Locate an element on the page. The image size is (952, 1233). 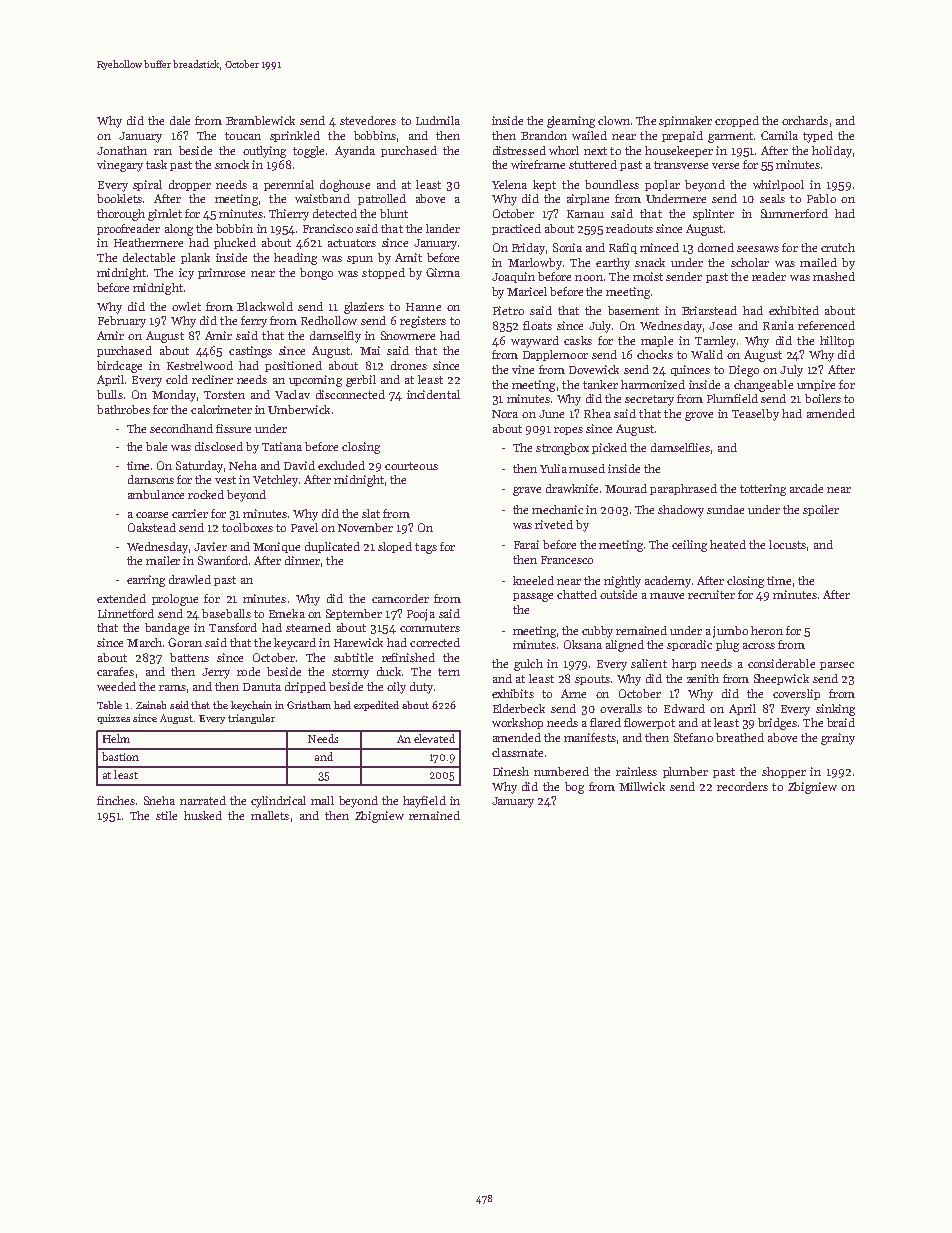
Ludmila is located at coordinates (438, 120).
